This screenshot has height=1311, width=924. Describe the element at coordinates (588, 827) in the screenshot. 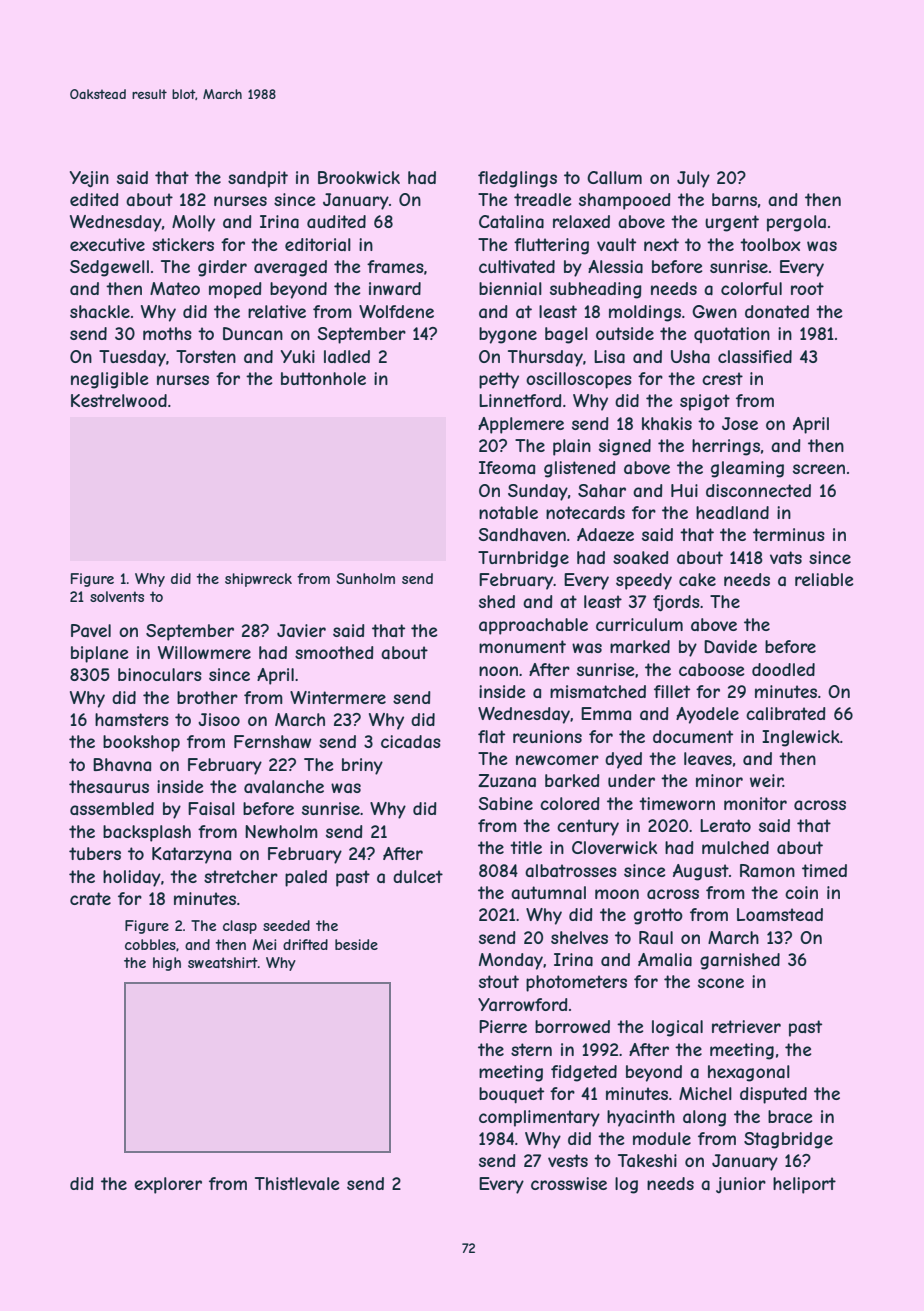

I see `century` at that location.
